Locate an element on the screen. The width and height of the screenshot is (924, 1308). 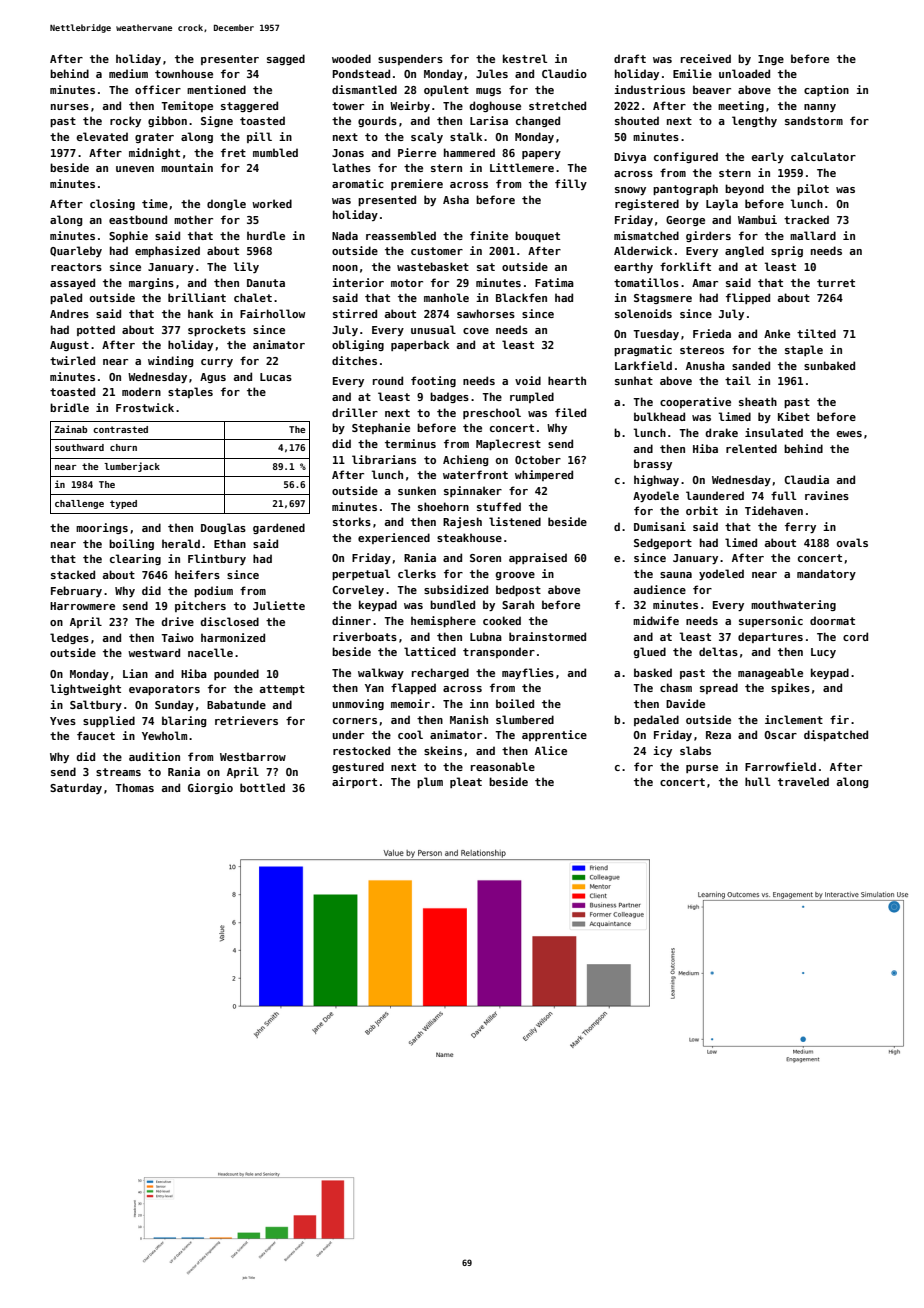
ravines is located at coordinates (827, 495).
